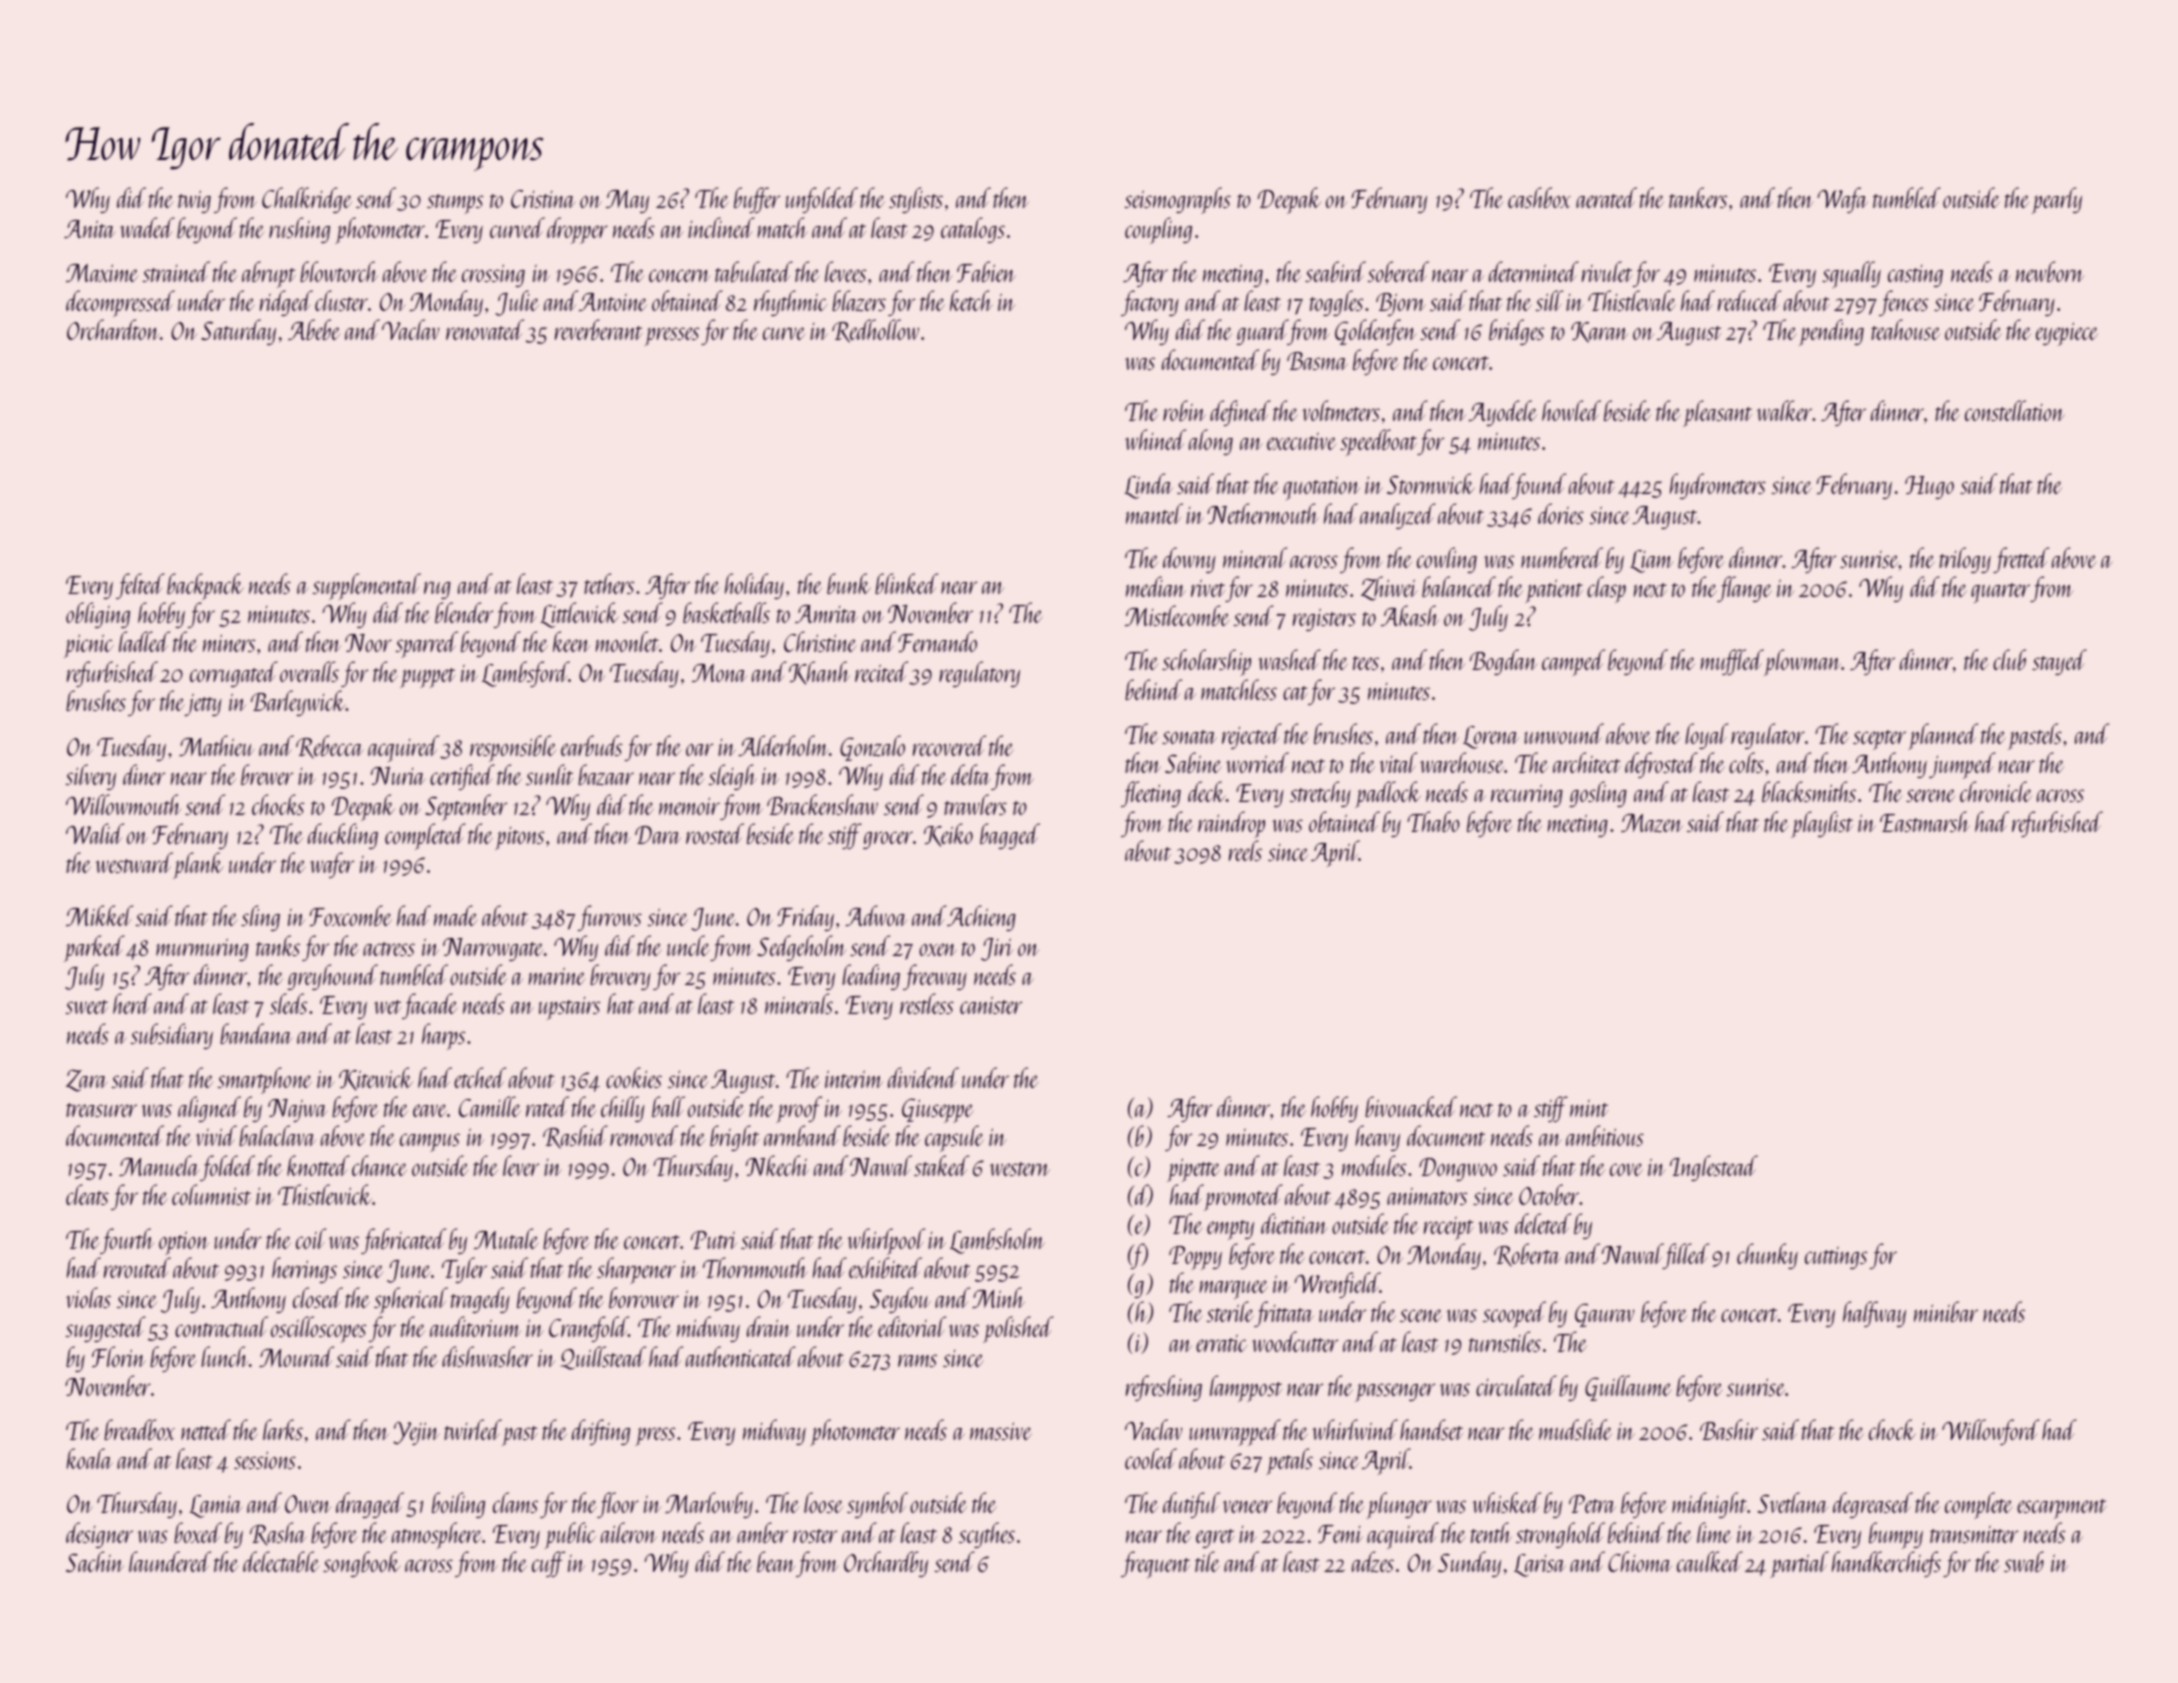  I want to click on chronicle, so click(1996, 791).
